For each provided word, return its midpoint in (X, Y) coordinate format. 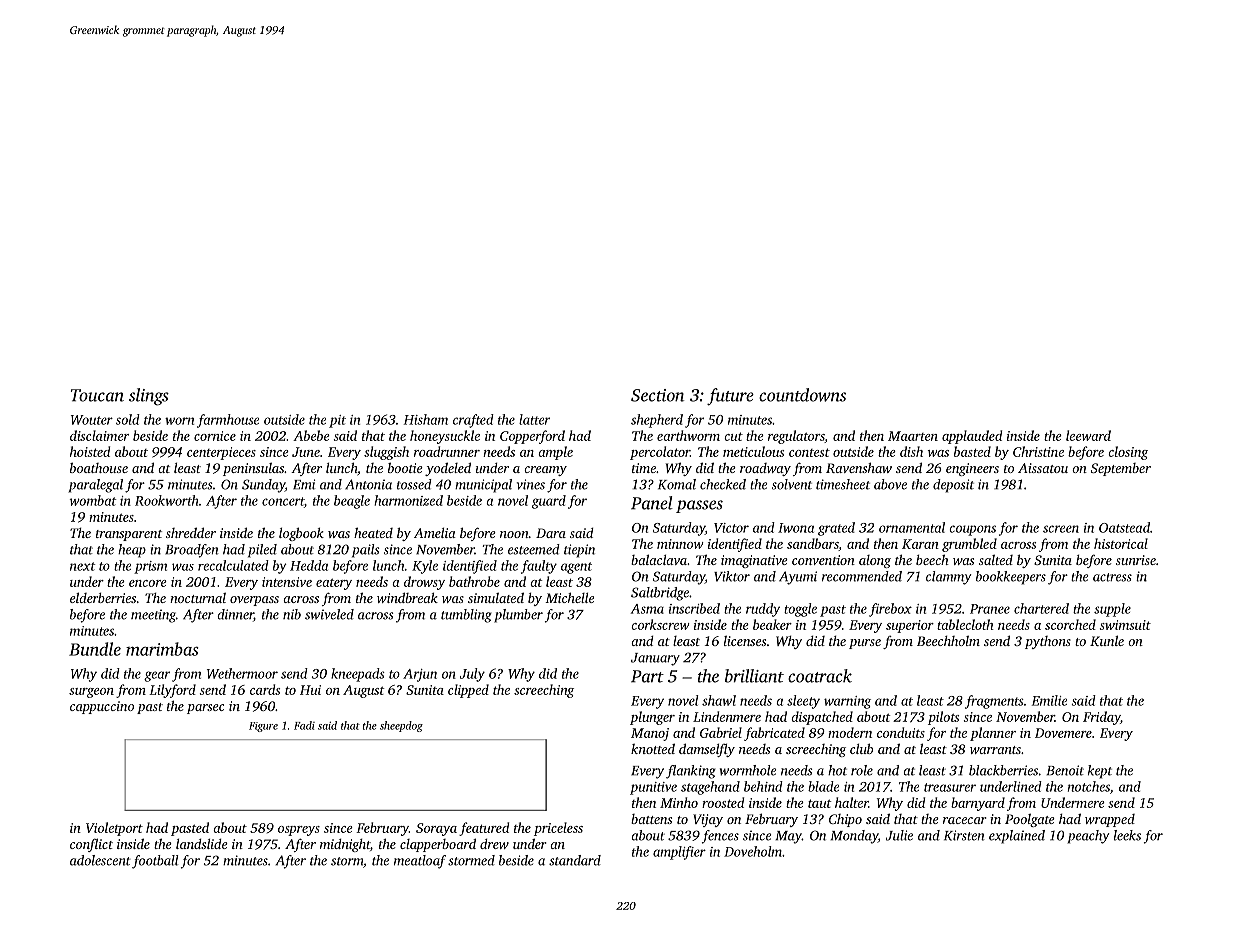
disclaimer (99, 435)
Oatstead (1124, 527)
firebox (890, 610)
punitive (653, 788)
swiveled (329, 614)
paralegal (95, 486)
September (1121, 469)
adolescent (100, 860)
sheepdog (401, 726)
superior (910, 626)
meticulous (753, 451)
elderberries (103, 597)
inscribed (694, 608)
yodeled (448, 469)
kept (1100, 772)
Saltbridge (660, 594)
